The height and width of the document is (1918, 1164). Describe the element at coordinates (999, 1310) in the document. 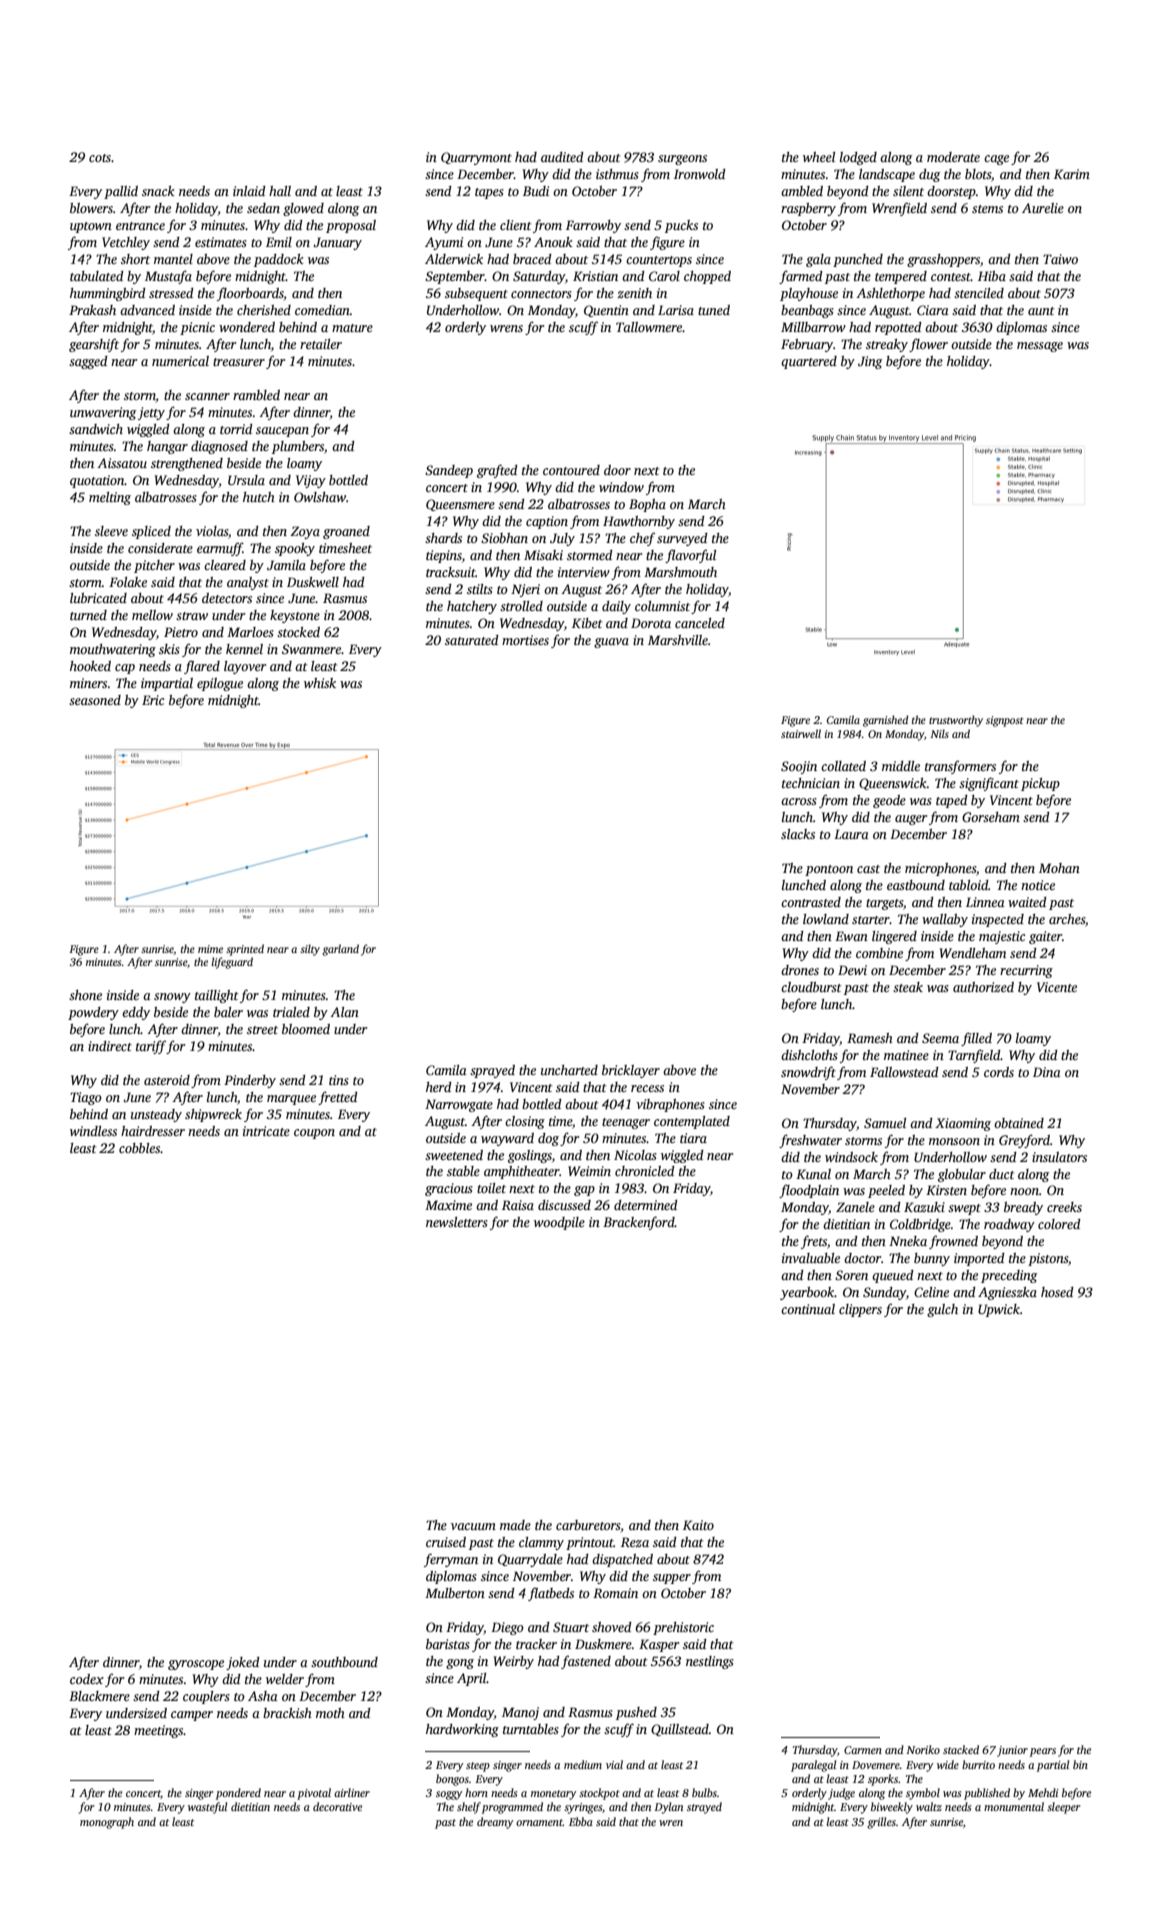

I see `Upwick` at that location.
